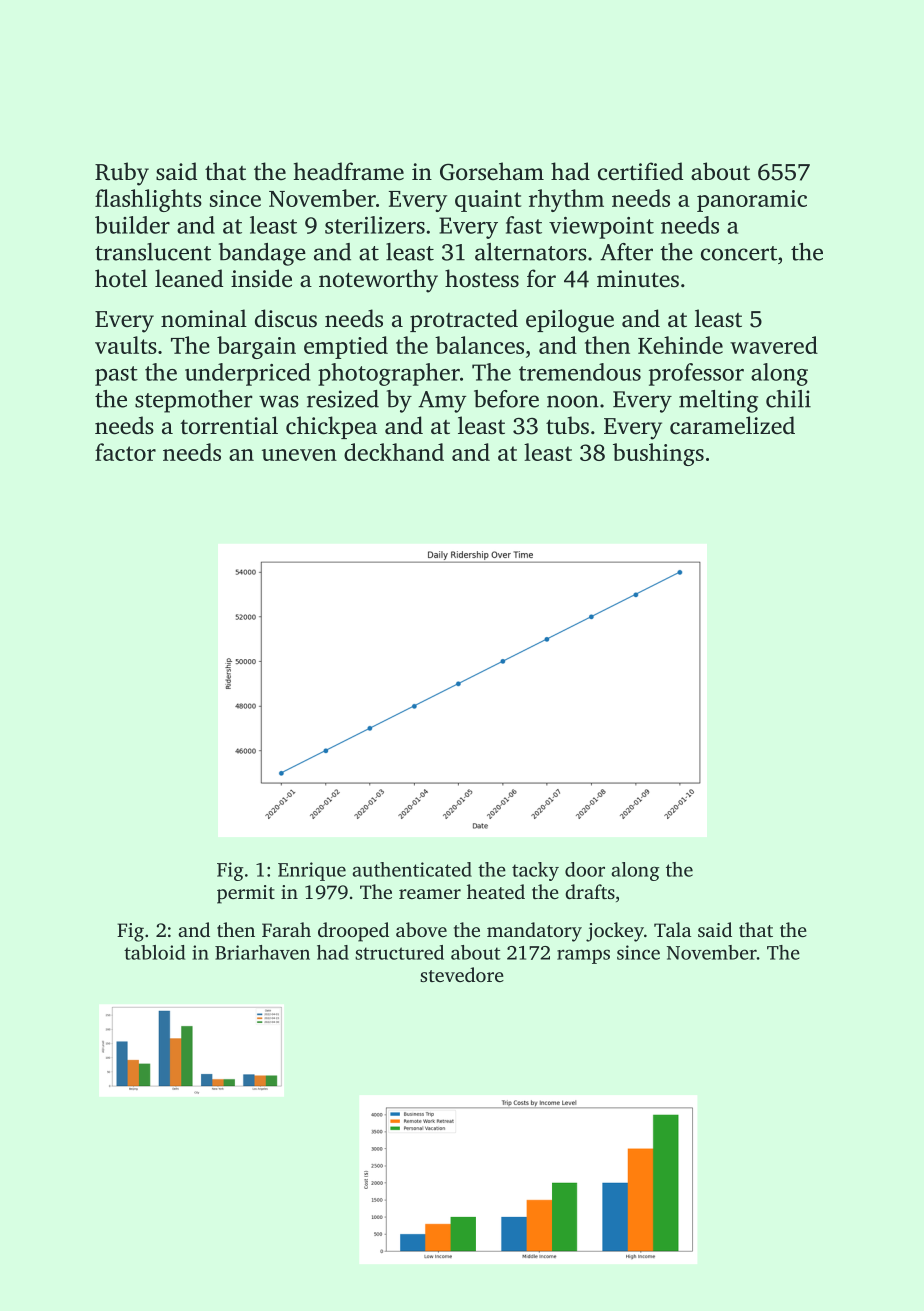  I want to click on caramelized, so click(732, 425).
